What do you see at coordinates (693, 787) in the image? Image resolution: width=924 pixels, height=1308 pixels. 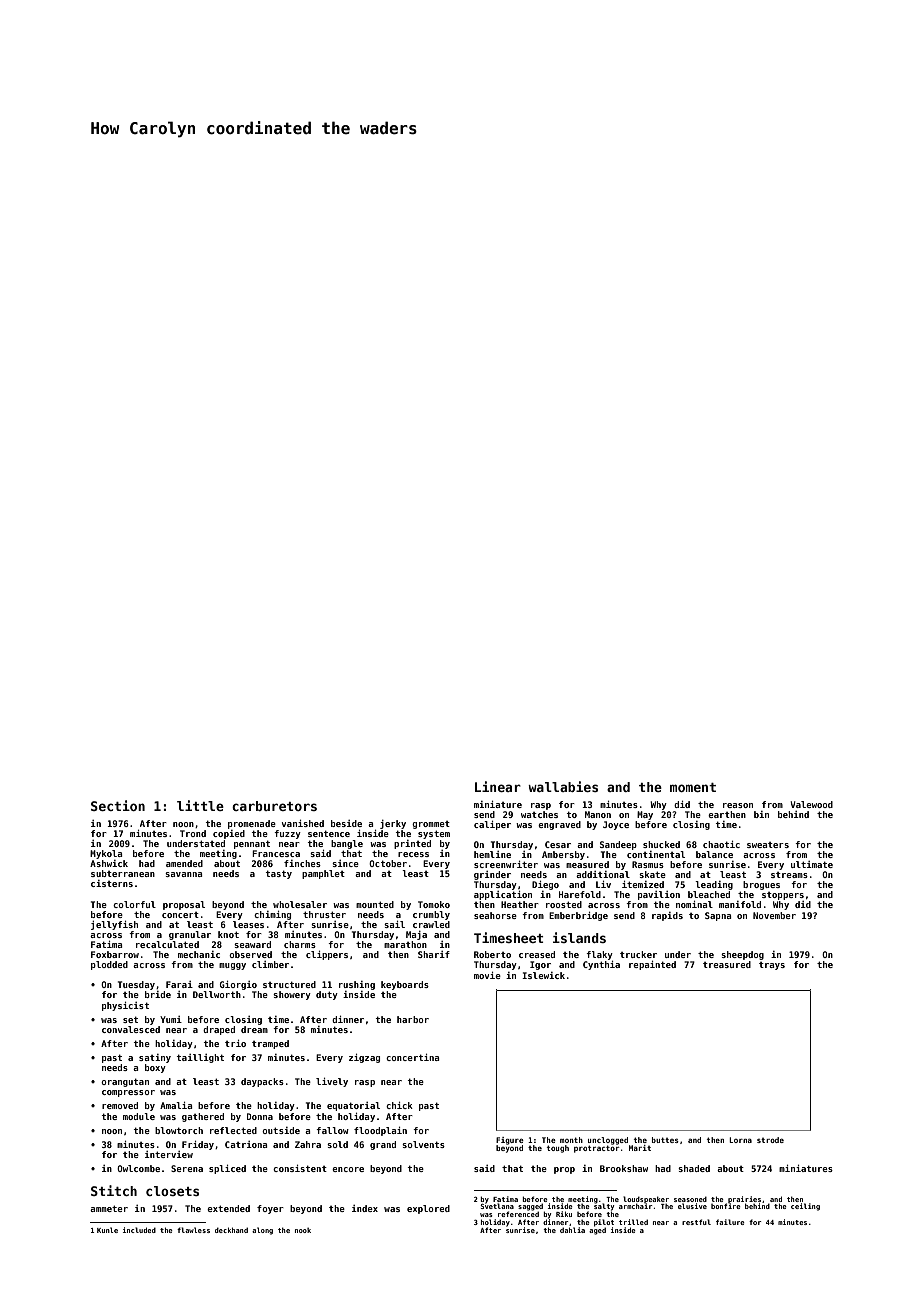 I see `moment` at bounding box center [693, 787].
